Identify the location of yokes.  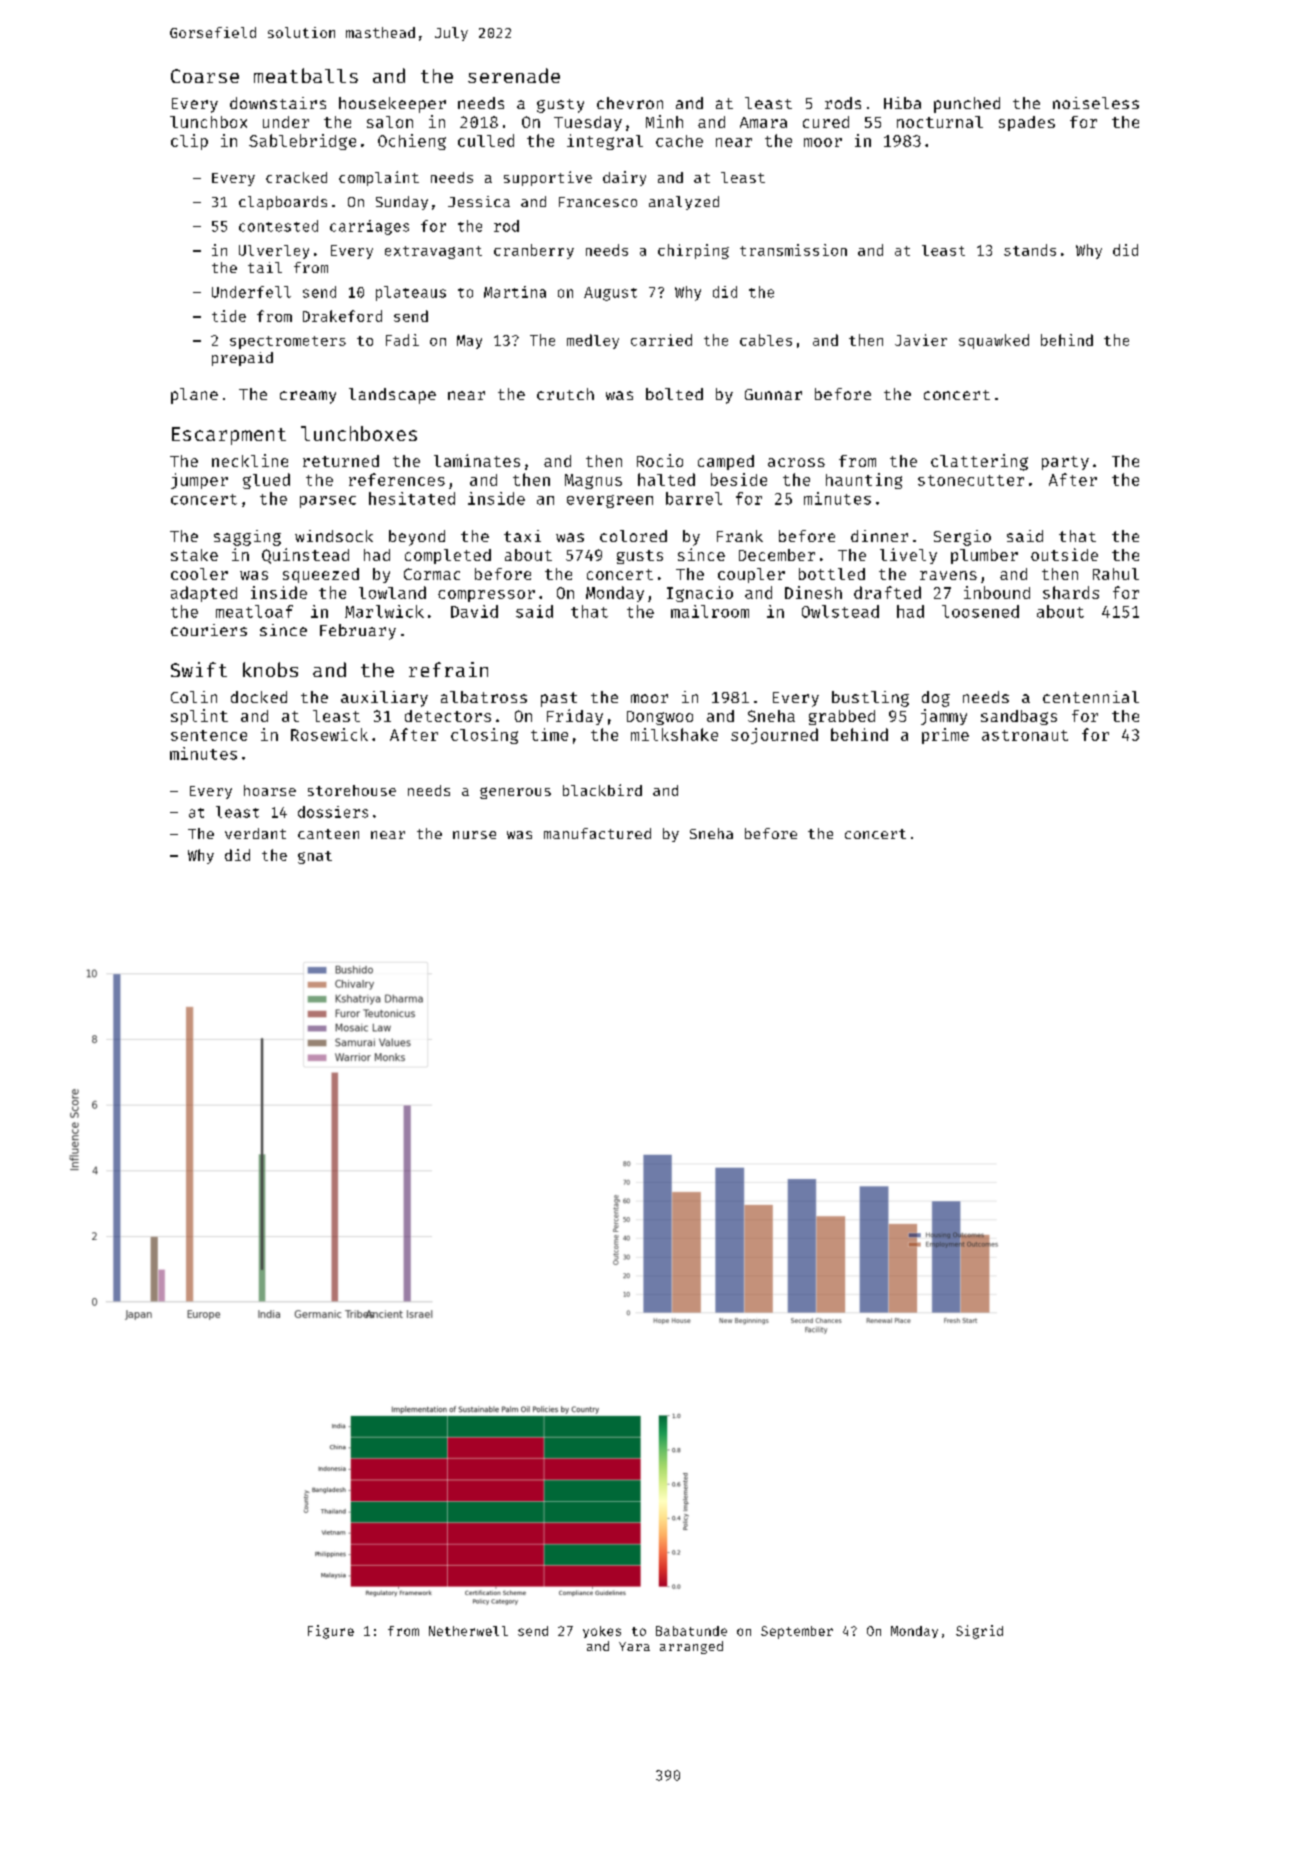
(602, 1632).
